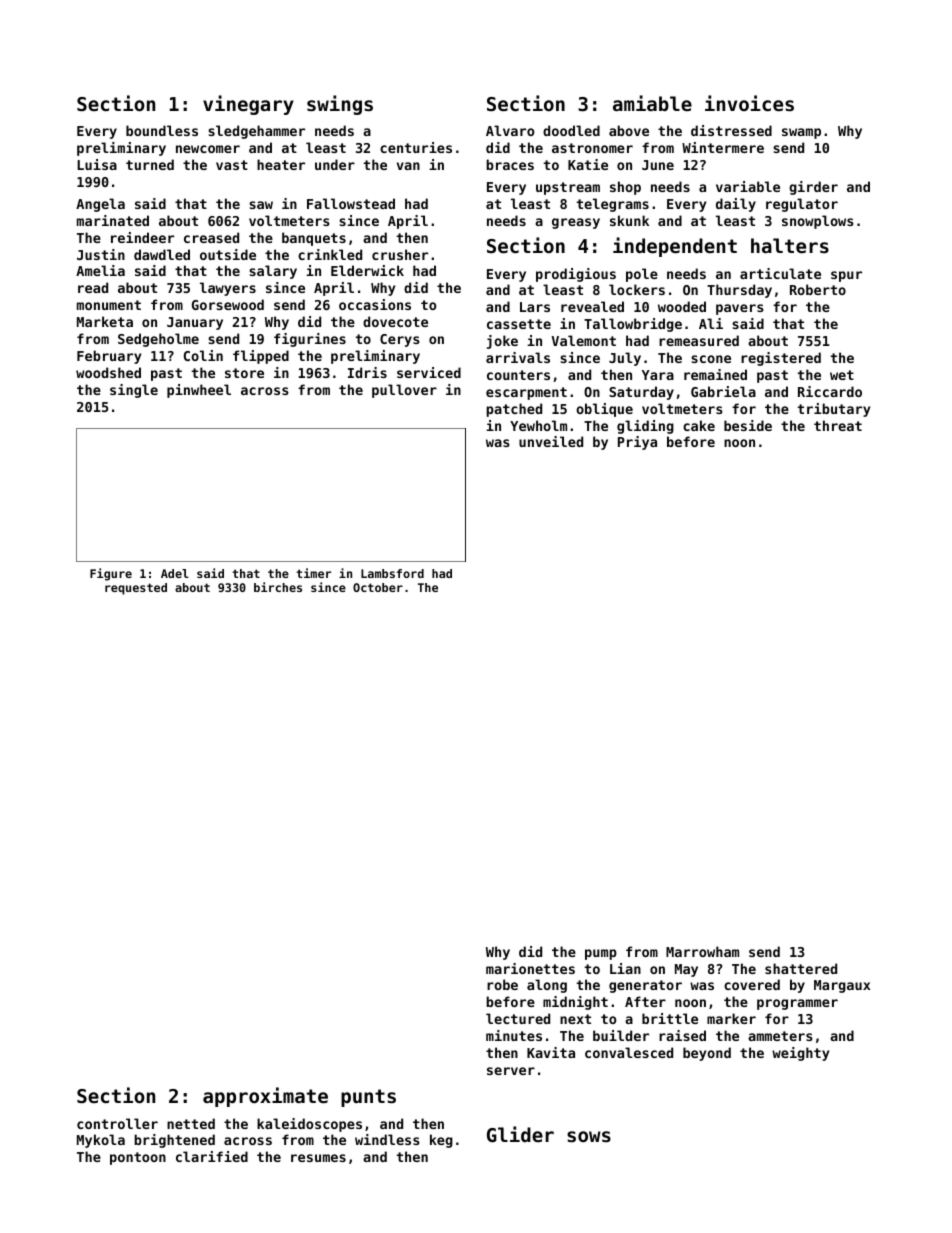 This image has height=1233, width=952. Describe the element at coordinates (800, 1054) in the image. I see `weighty` at that location.
